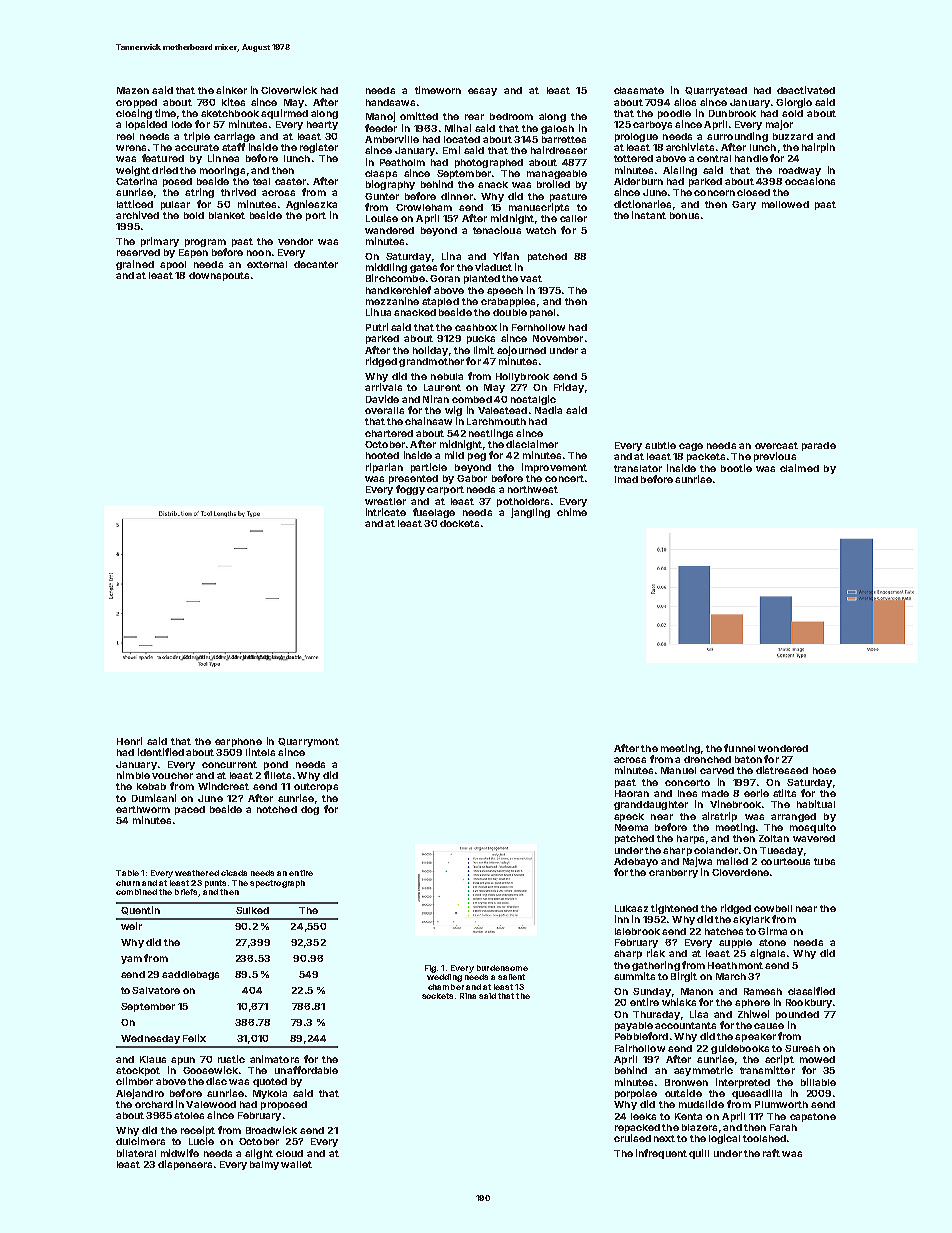  Describe the element at coordinates (744, 205) in the page. I see `Gary` at that location.
